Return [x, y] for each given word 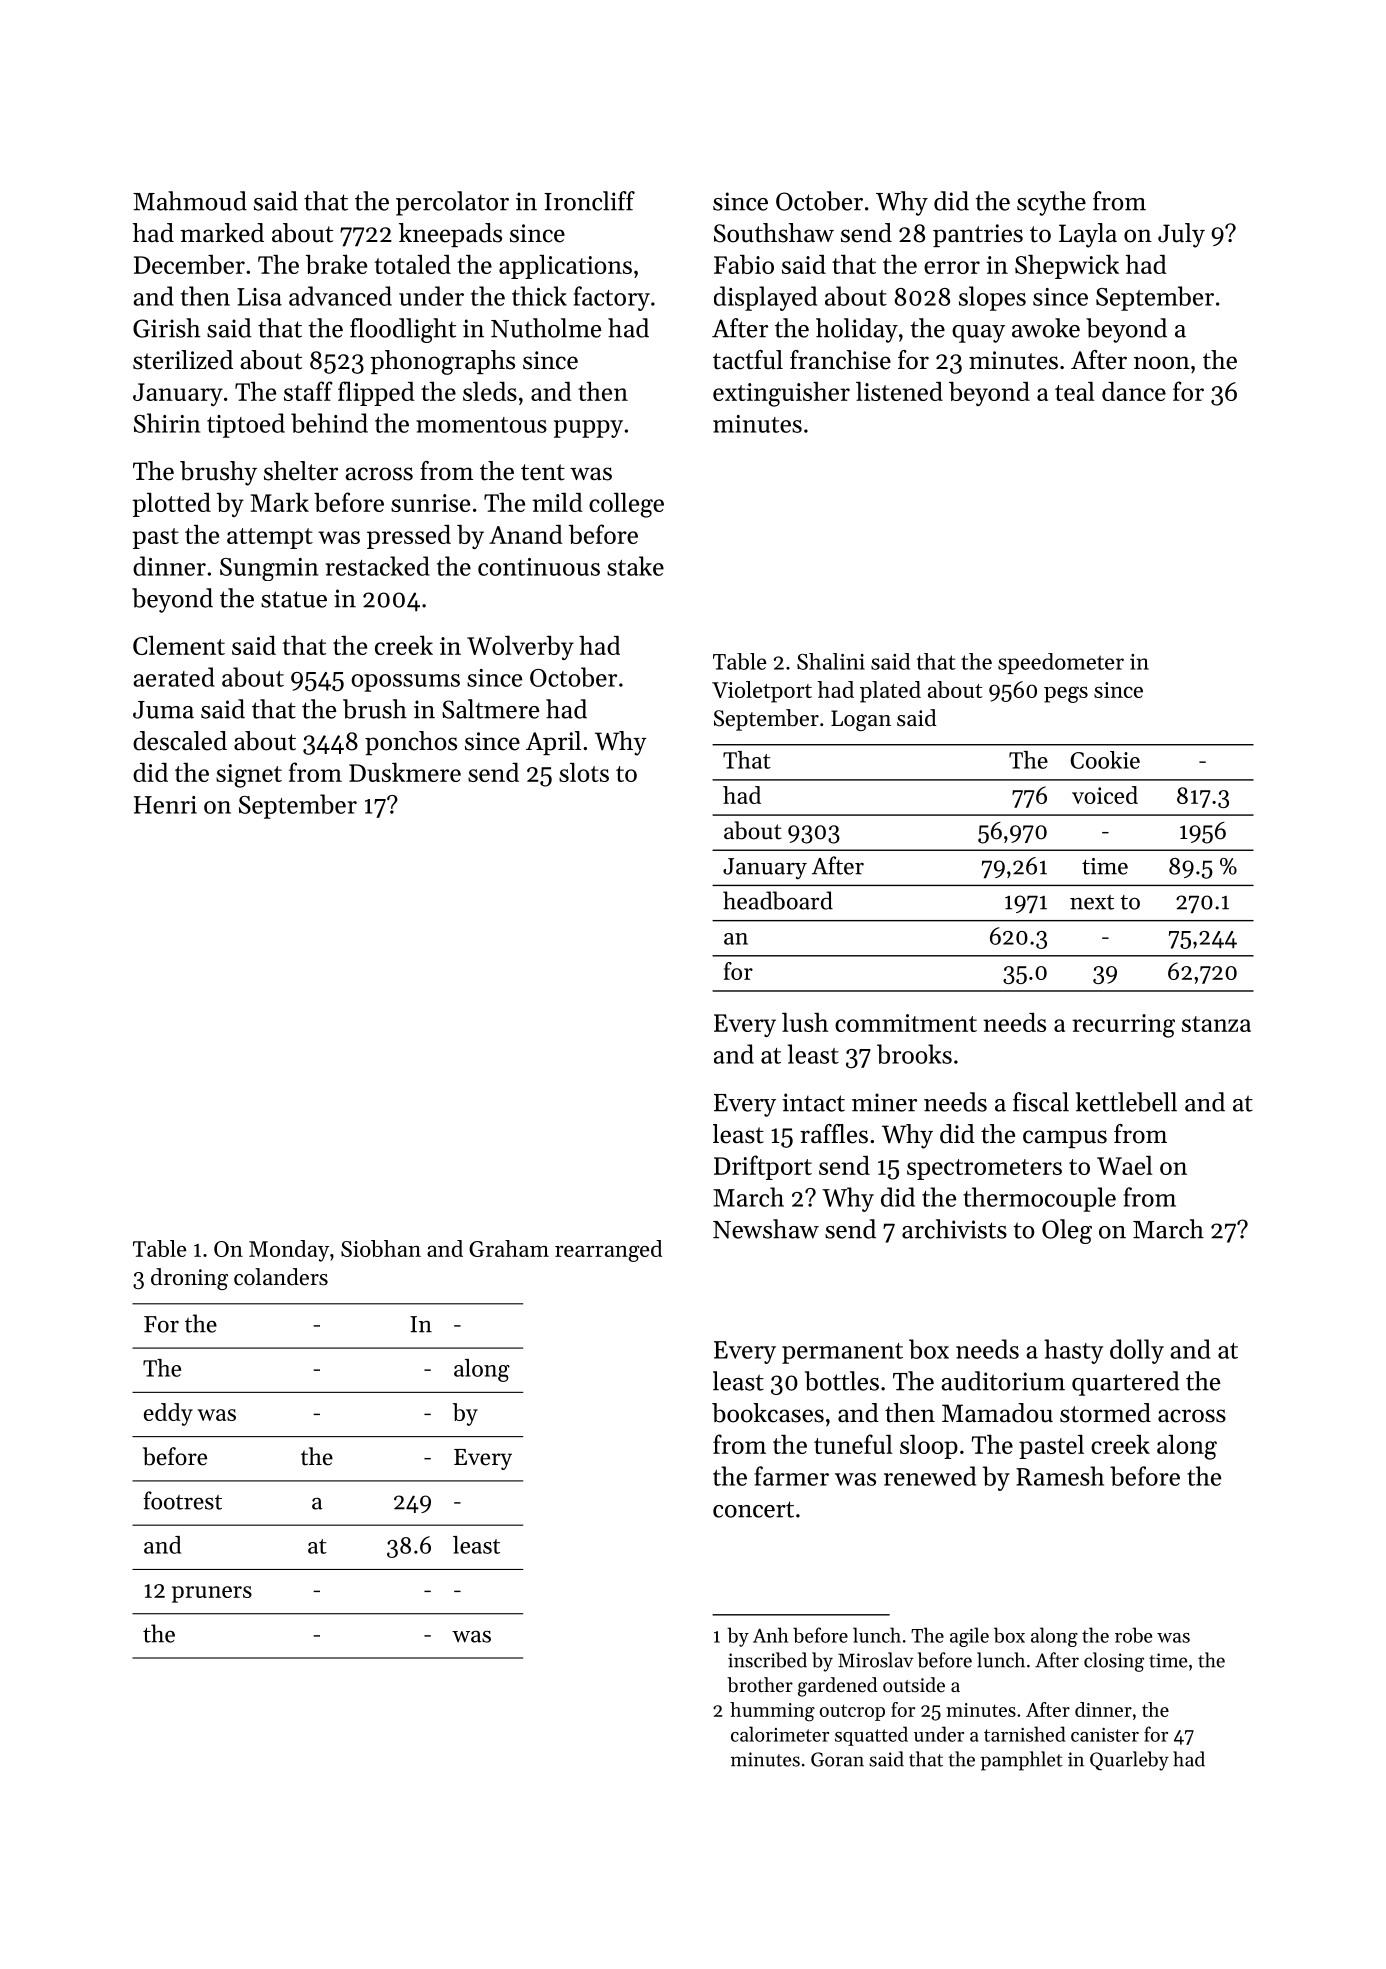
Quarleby [1129, 1761]
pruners [212, 1594]
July [1181, 235]
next [1092, 902]
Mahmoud [190, 201]
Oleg [1067, 1231]
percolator [452, 203]
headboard [778, 900]
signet [249, 776]
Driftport [763, 1167]
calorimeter [780, 1734]
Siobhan [381, 1248]
